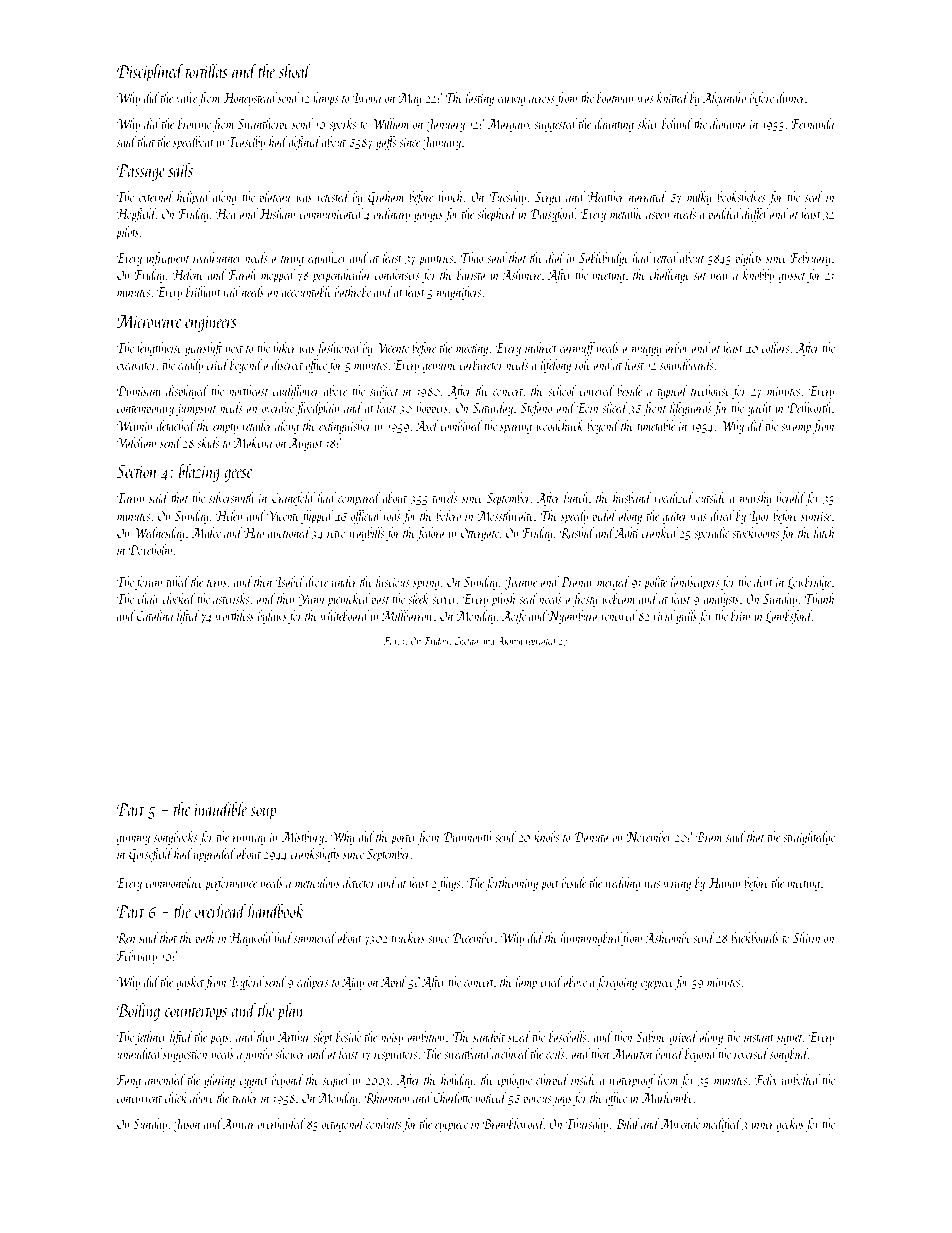 This screenshot has width=952, height=1233. Describe the element at coordinates (295, 70) in the screenshot. I see `shoal` at that location.
